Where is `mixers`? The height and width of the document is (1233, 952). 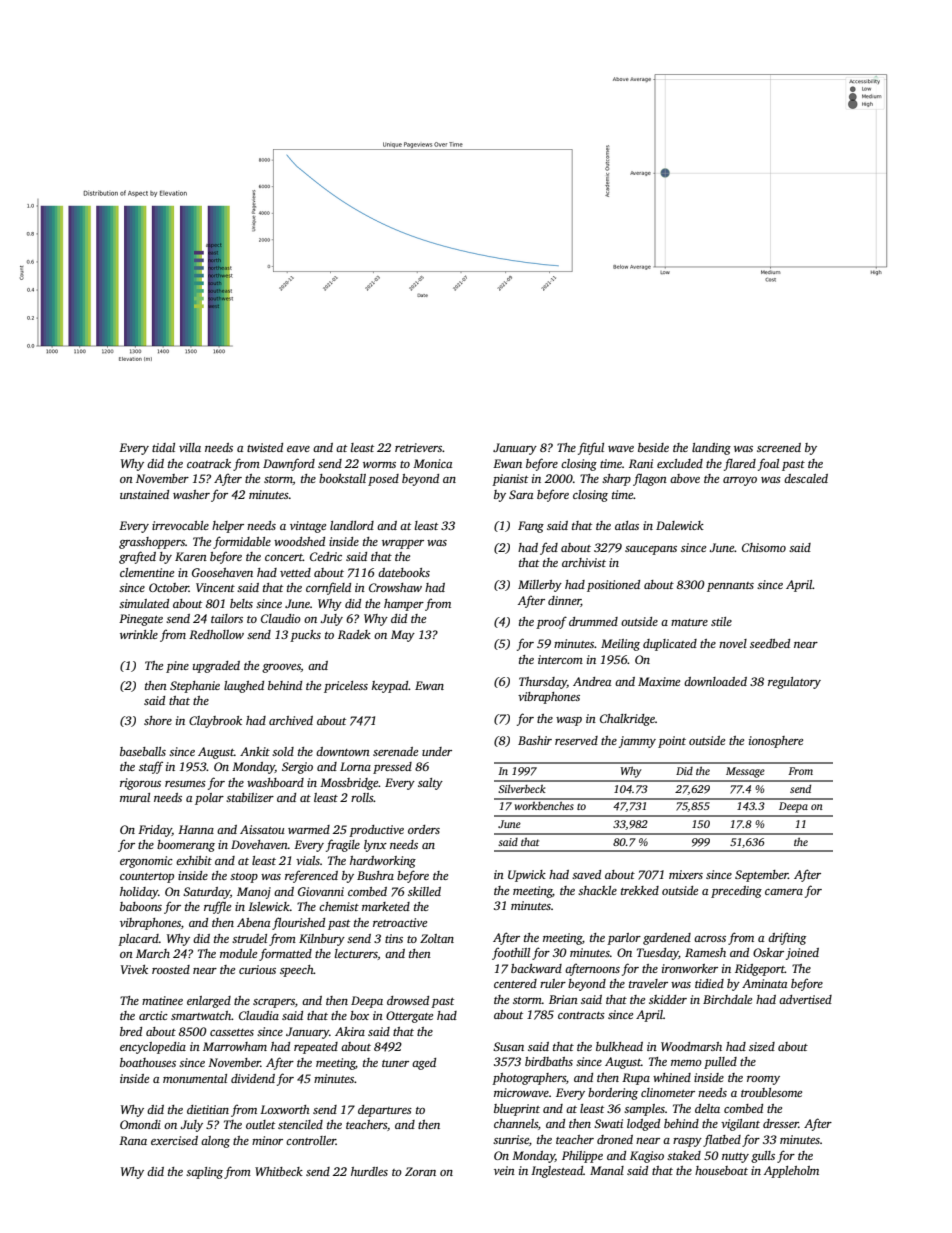 mixers is located at coordinates (686, 874).
